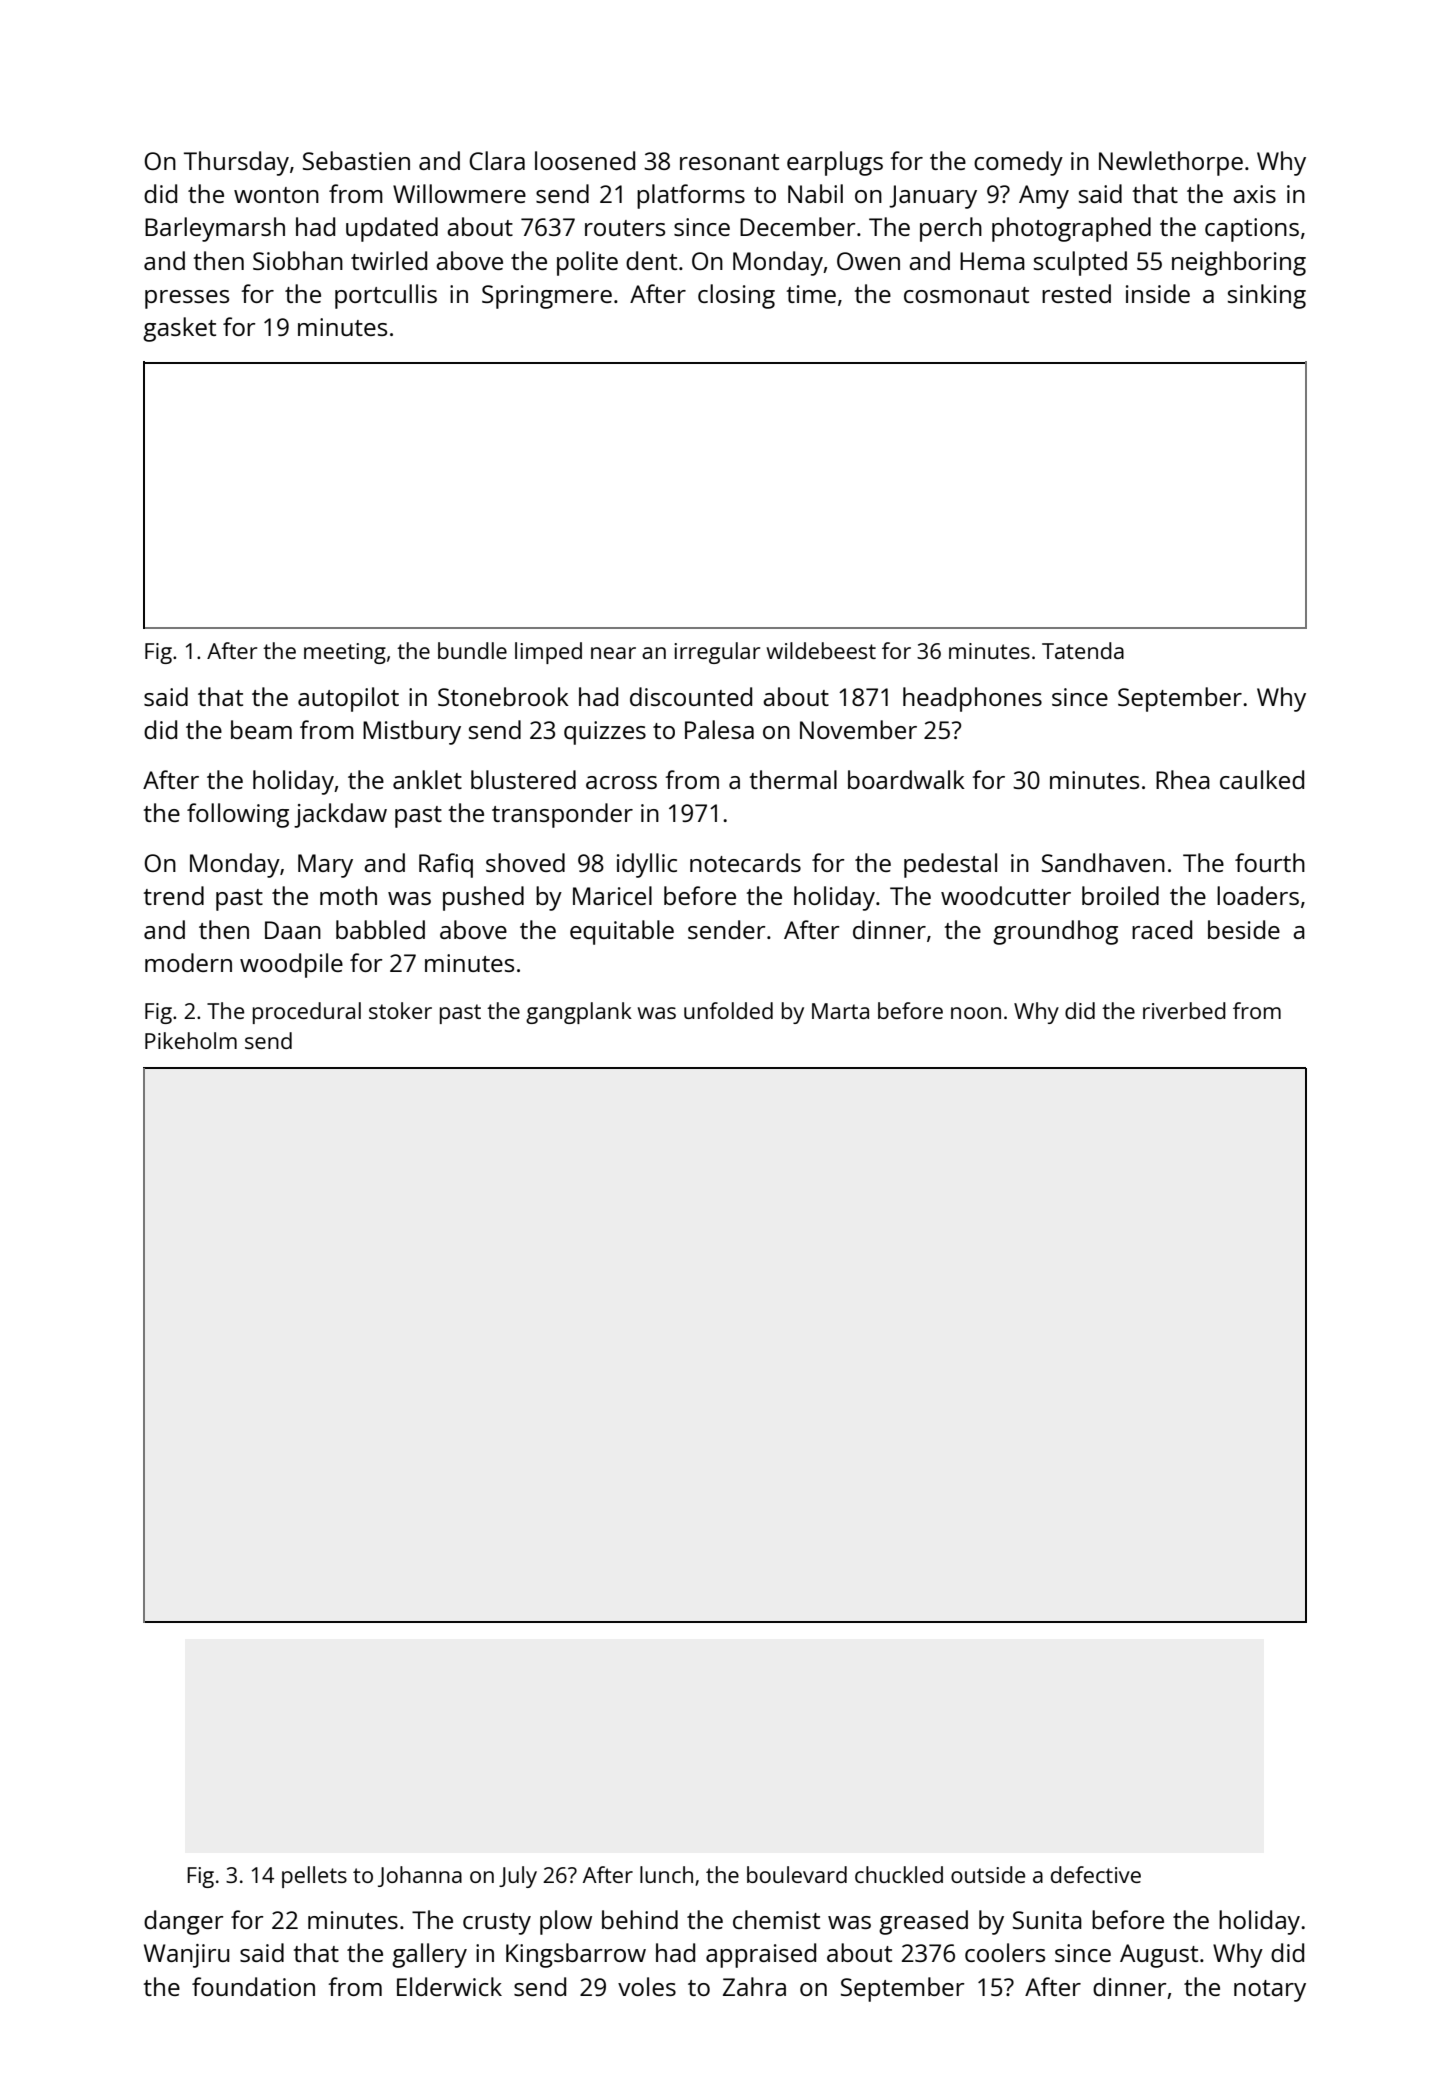 Image resolution: width=1450 pixels, height=2100 pixels. What do you see at coordinates (184, 1922) in the image?
I see `danger` at bounding box center [184, 1922].
